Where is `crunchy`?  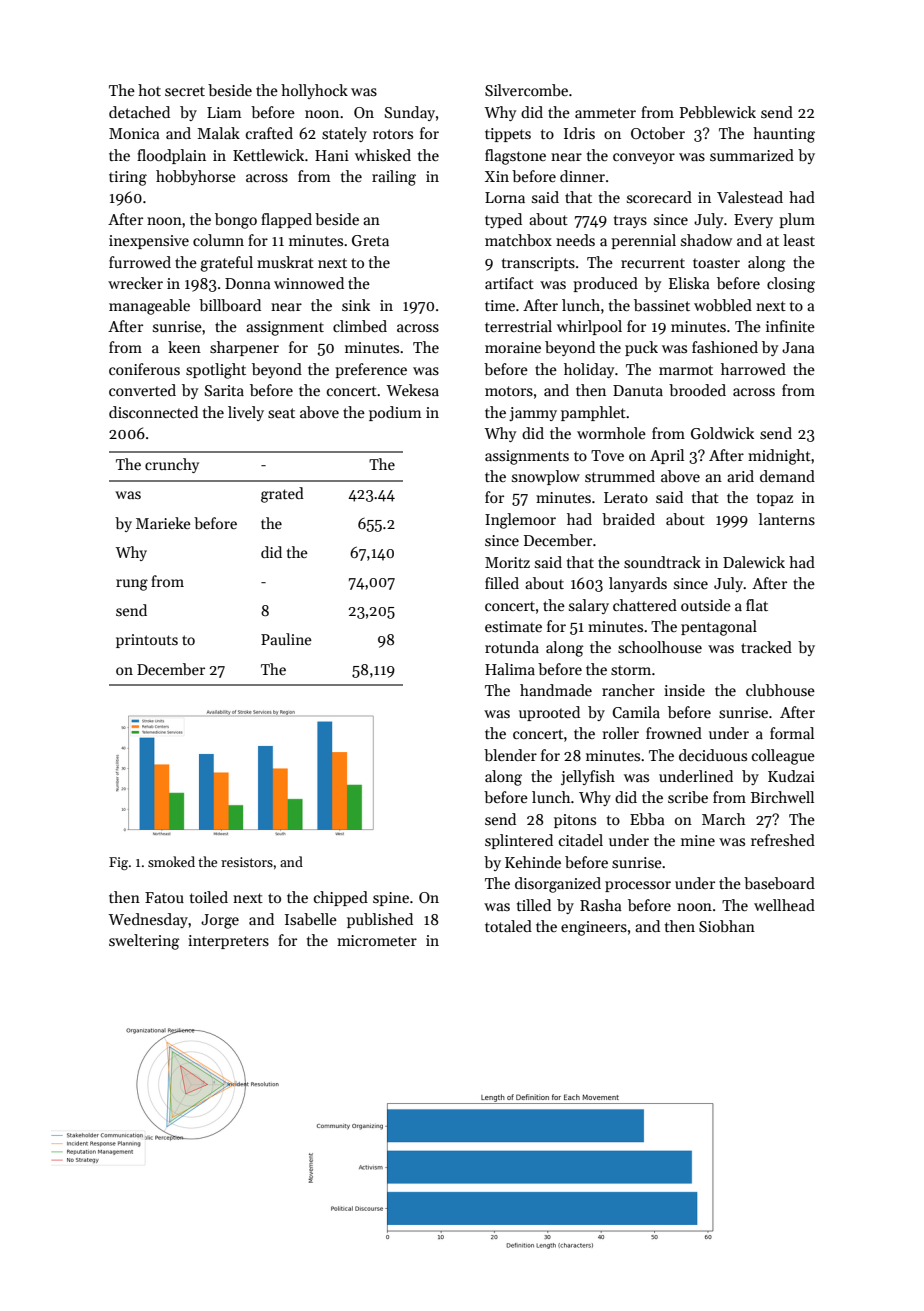 crunchy is located at coordinates (172, 465).
